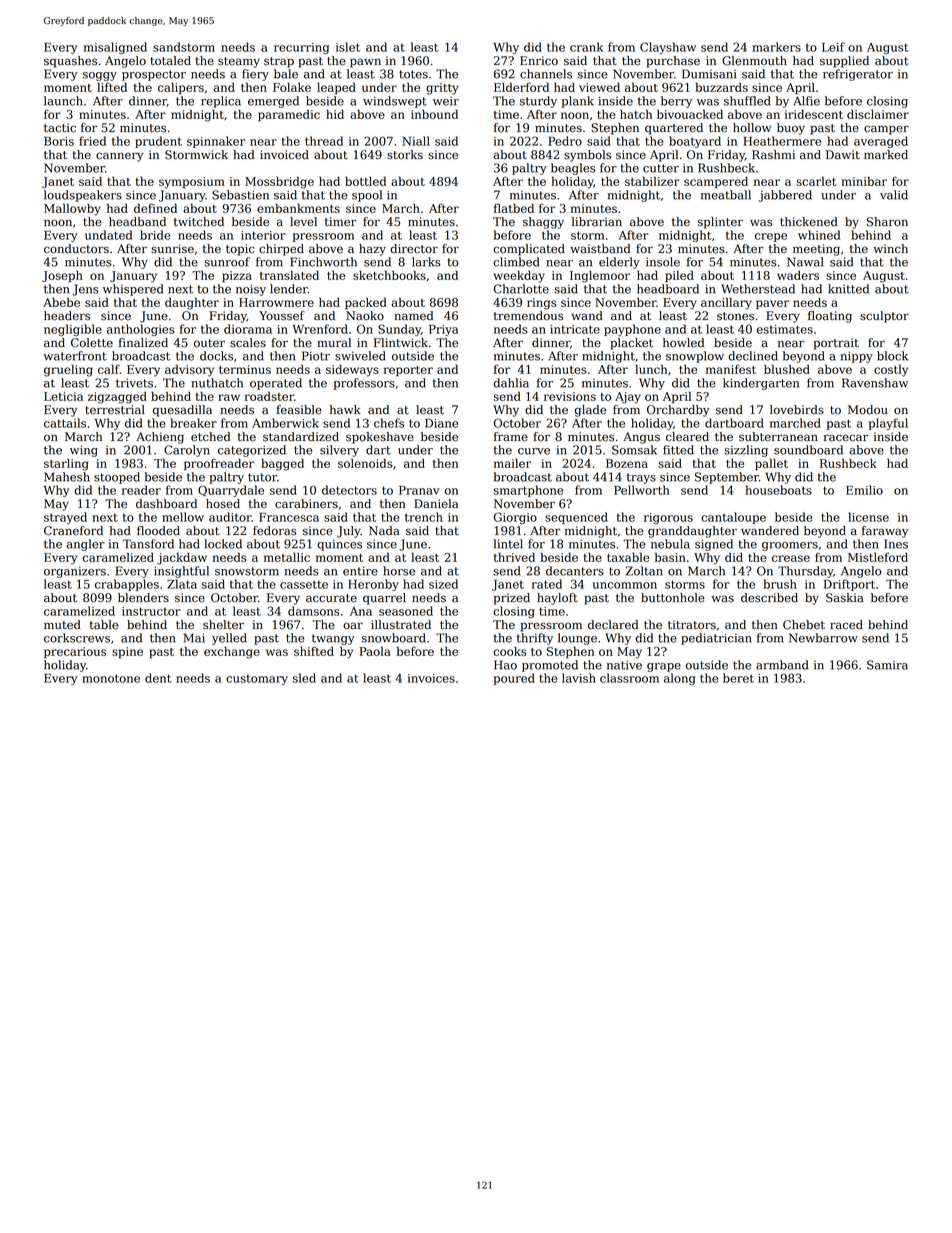 The width and height of the page is (952, 1233). I want to click on anthologies, so click(140, 330).
